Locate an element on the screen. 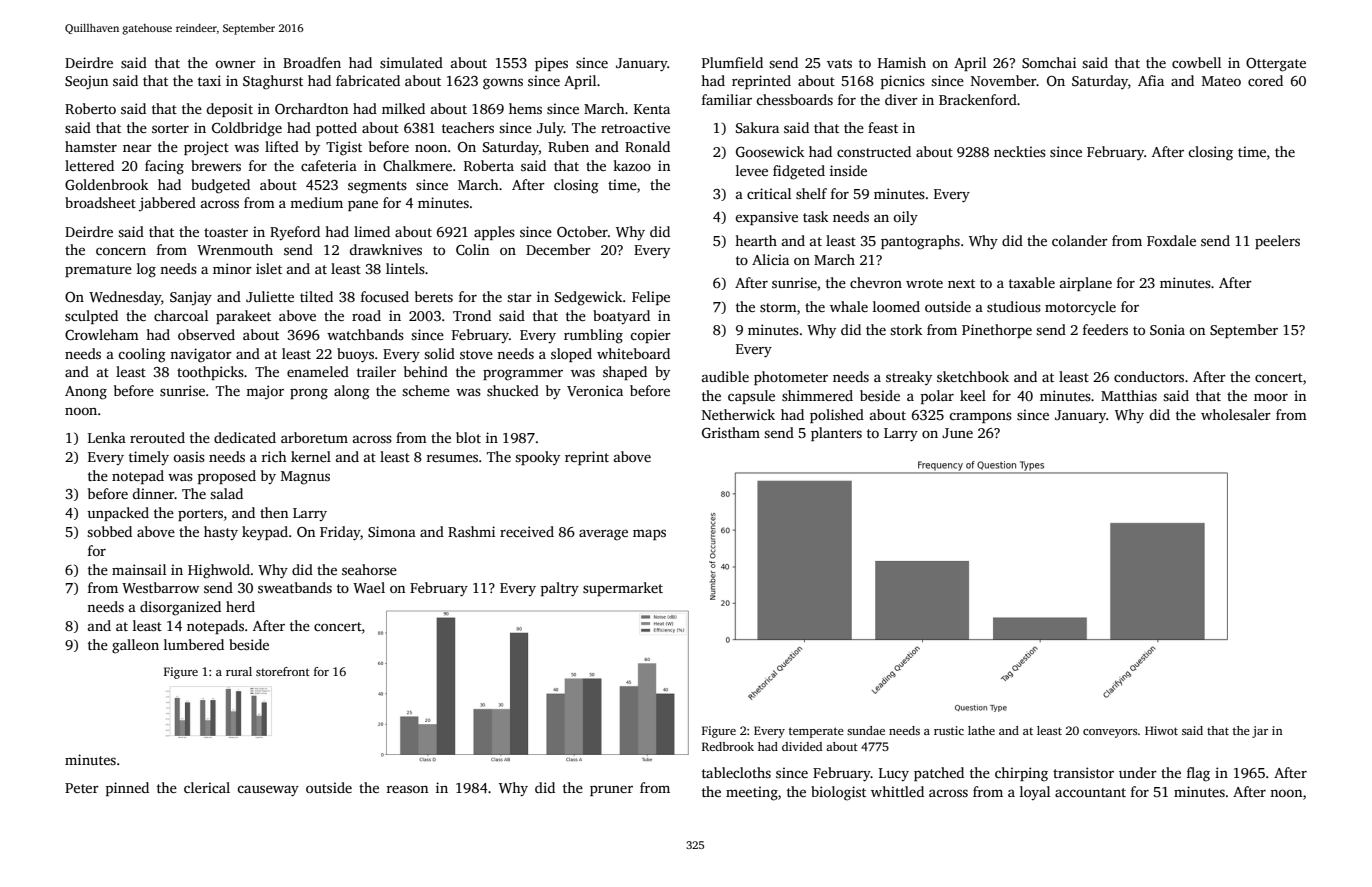 This screenshot has height=887, width=1372. peelers is located at coordinates (1277, 242).
